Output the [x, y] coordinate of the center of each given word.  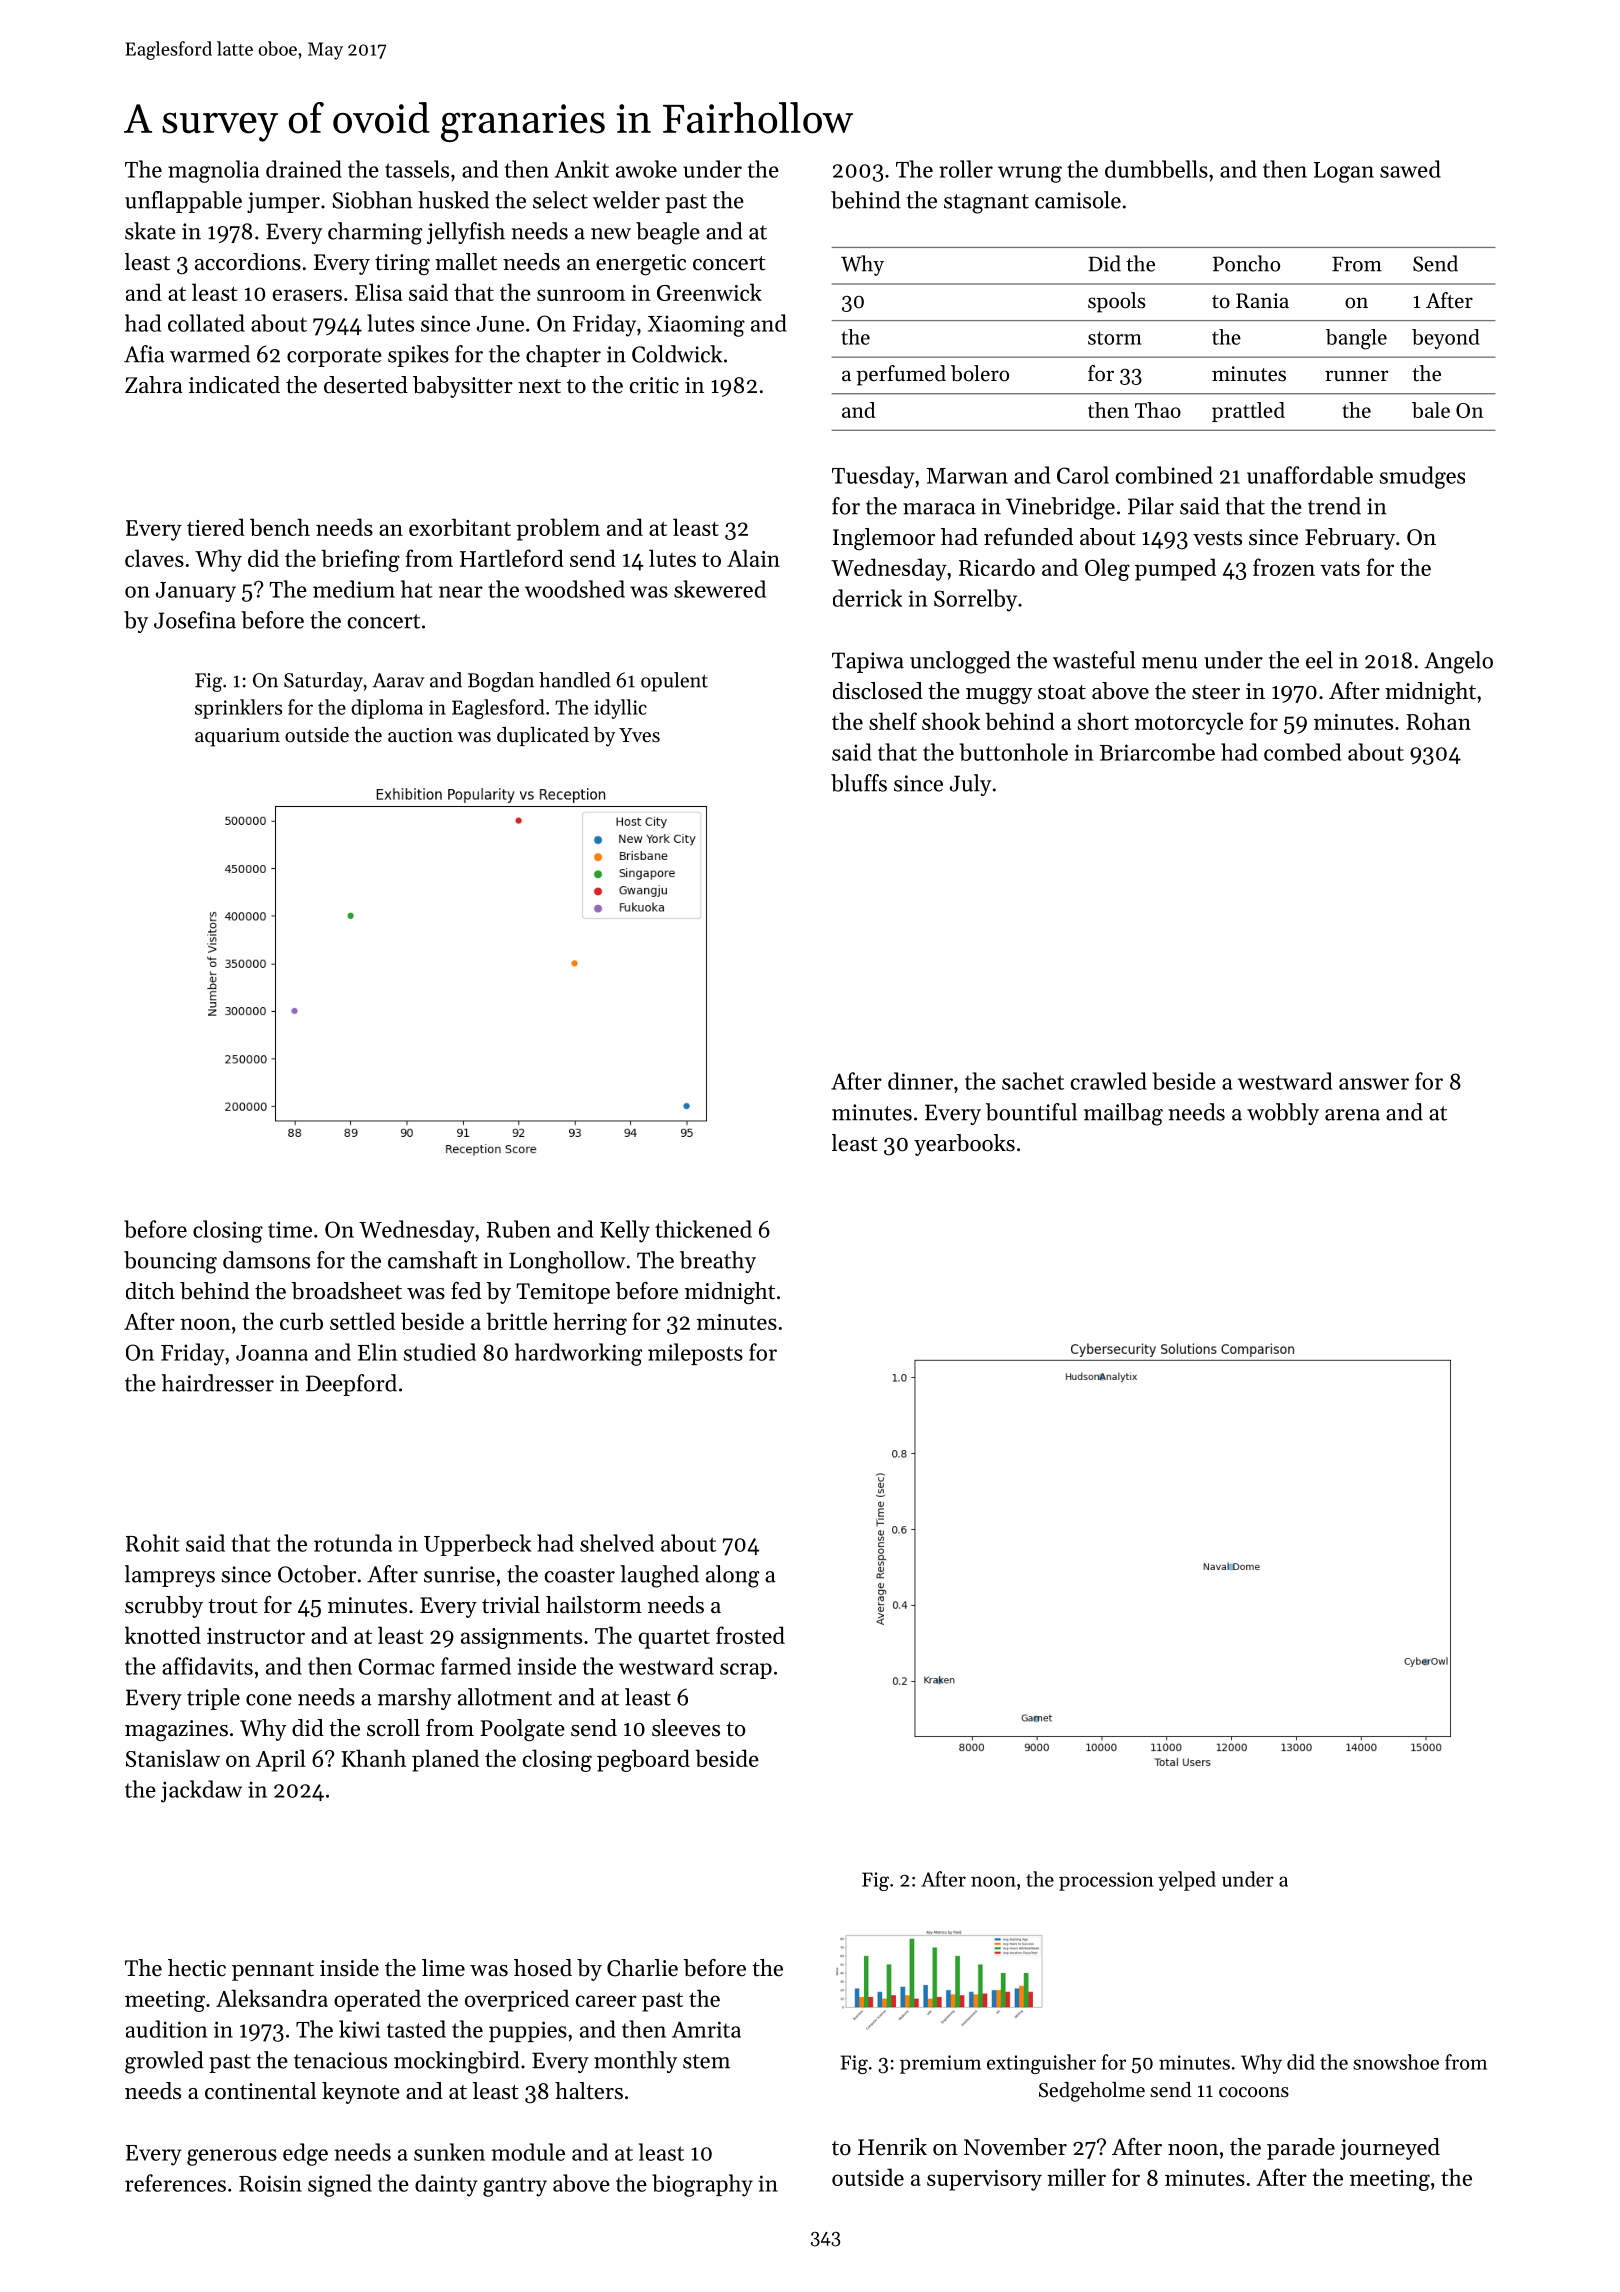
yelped [1187, 1881]
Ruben [519, 1229]
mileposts [695, 1354]
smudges [1422, 477]
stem [706, 2061]
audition [166, 2029]
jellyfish [466, 233]
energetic [641, 264]
